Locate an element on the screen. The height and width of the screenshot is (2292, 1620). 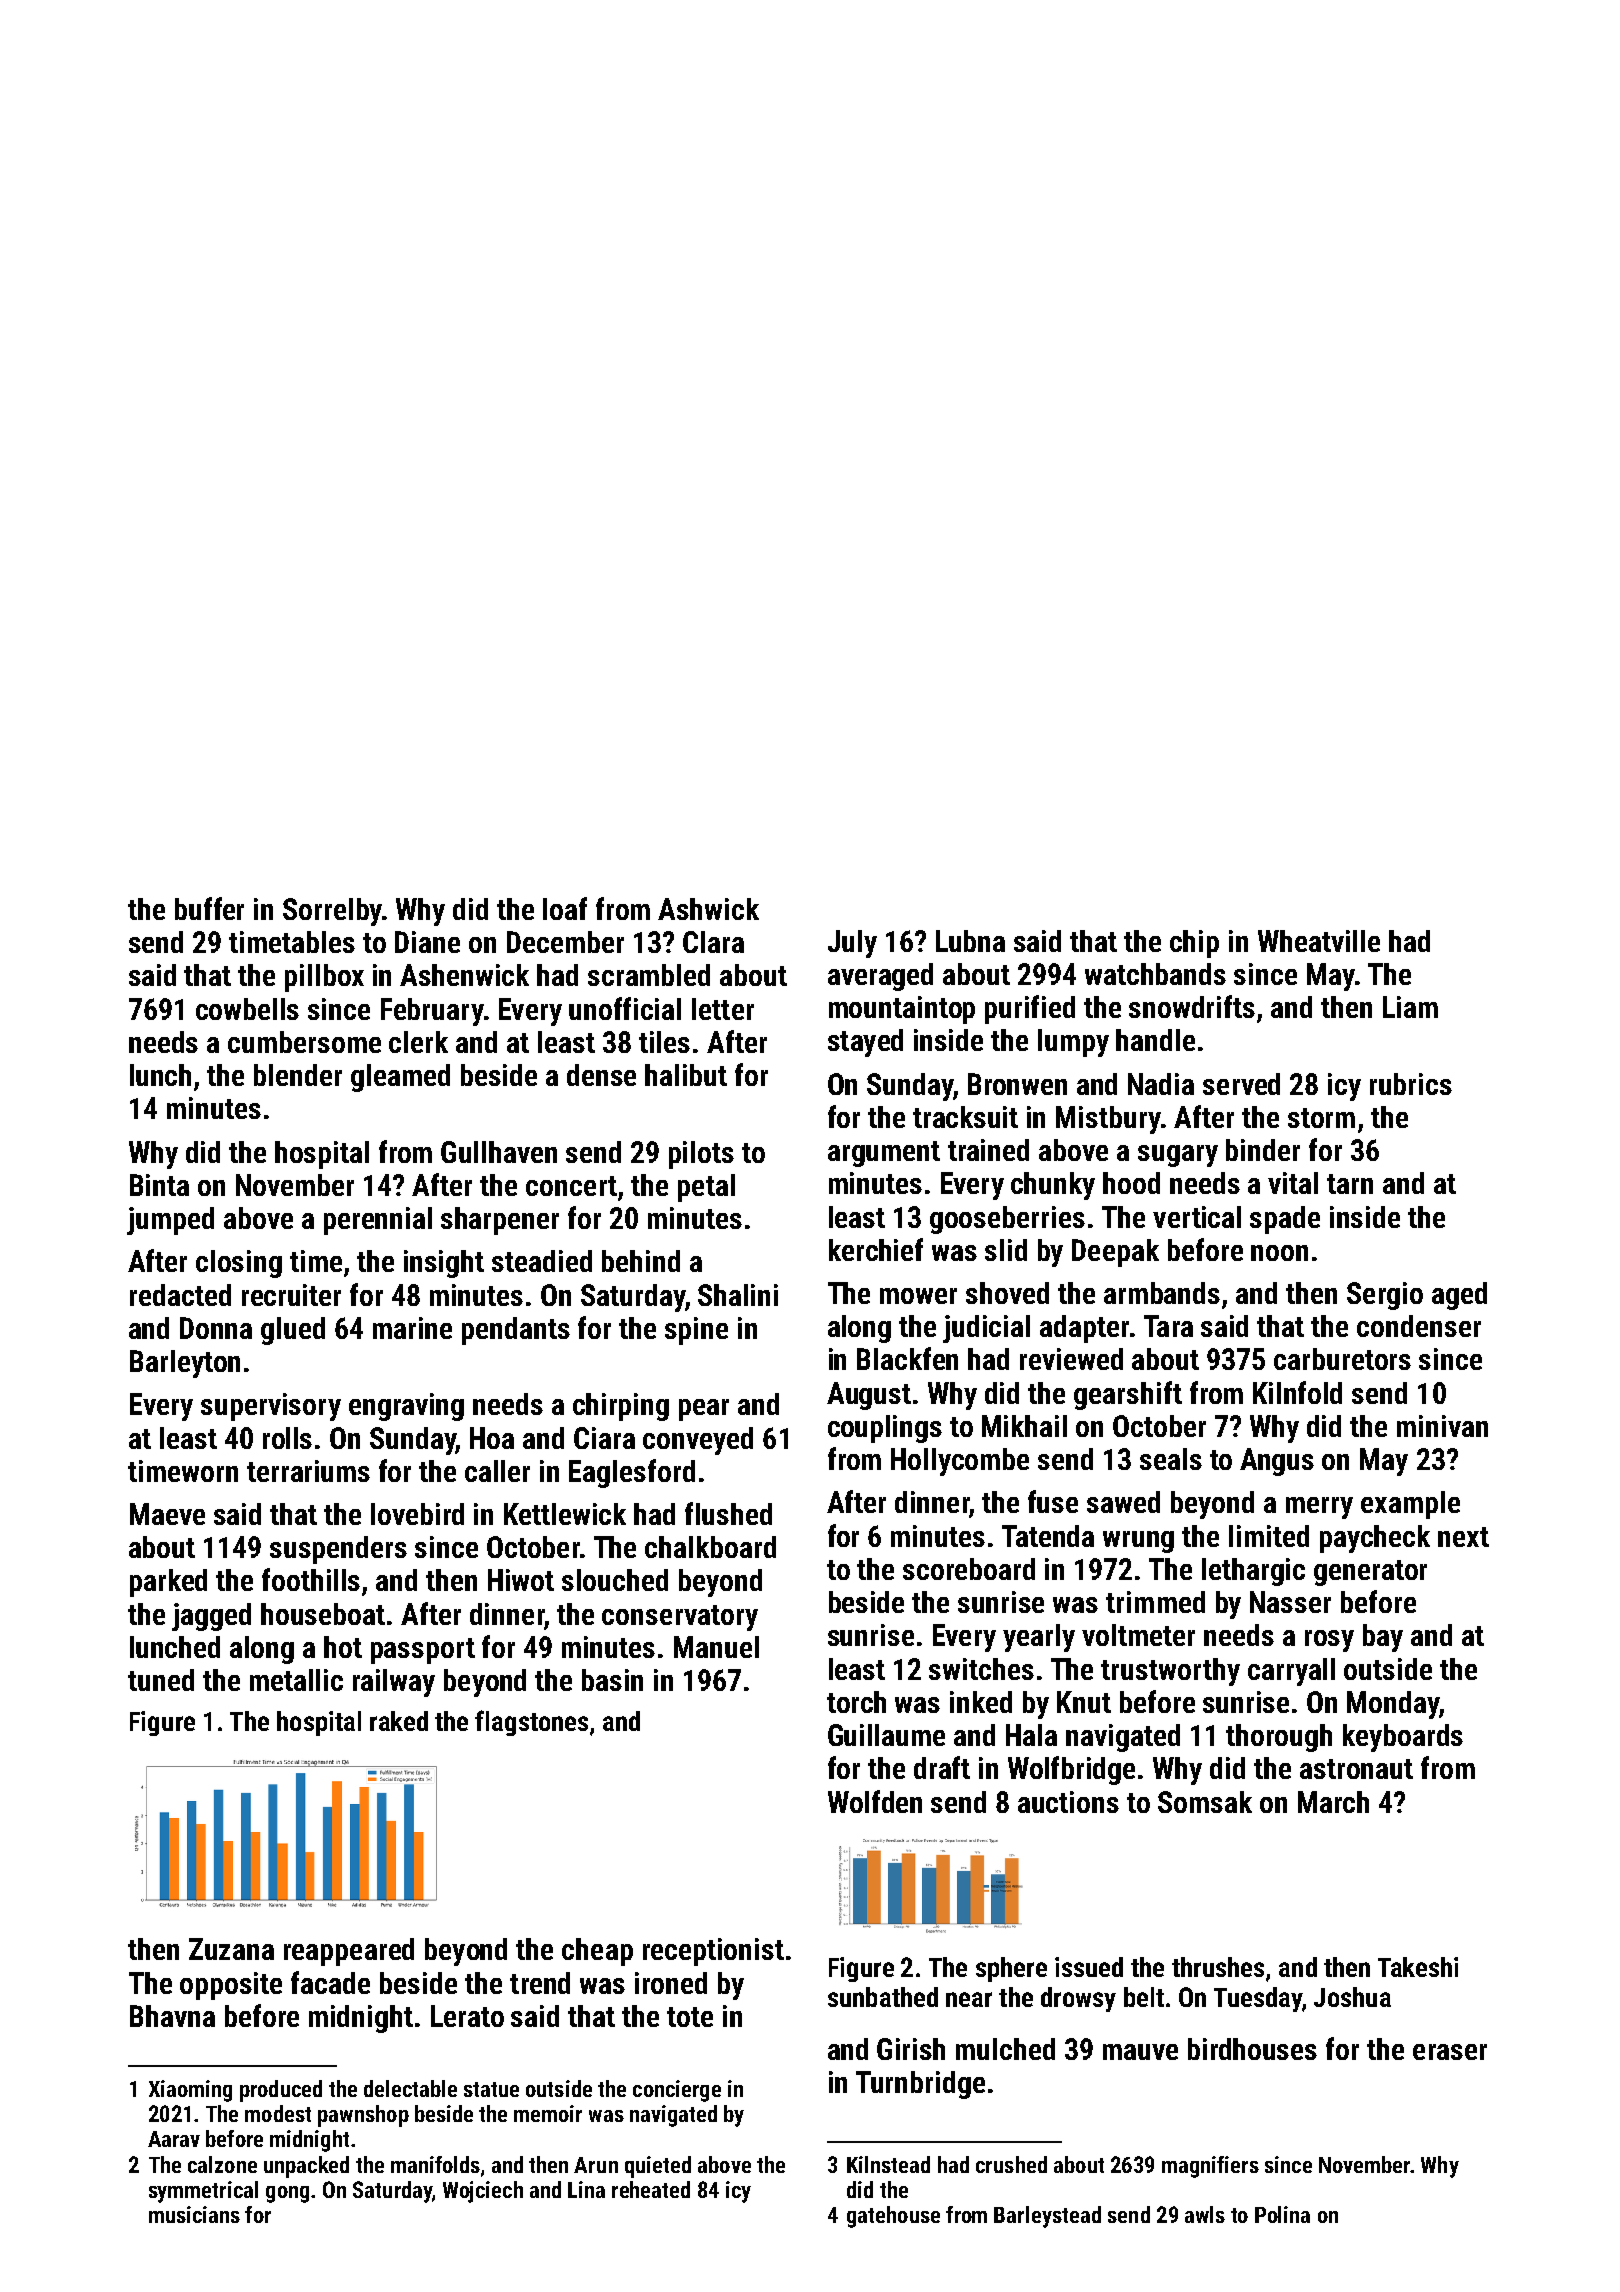
Zuzana is located at coordinates (231, 1949).
